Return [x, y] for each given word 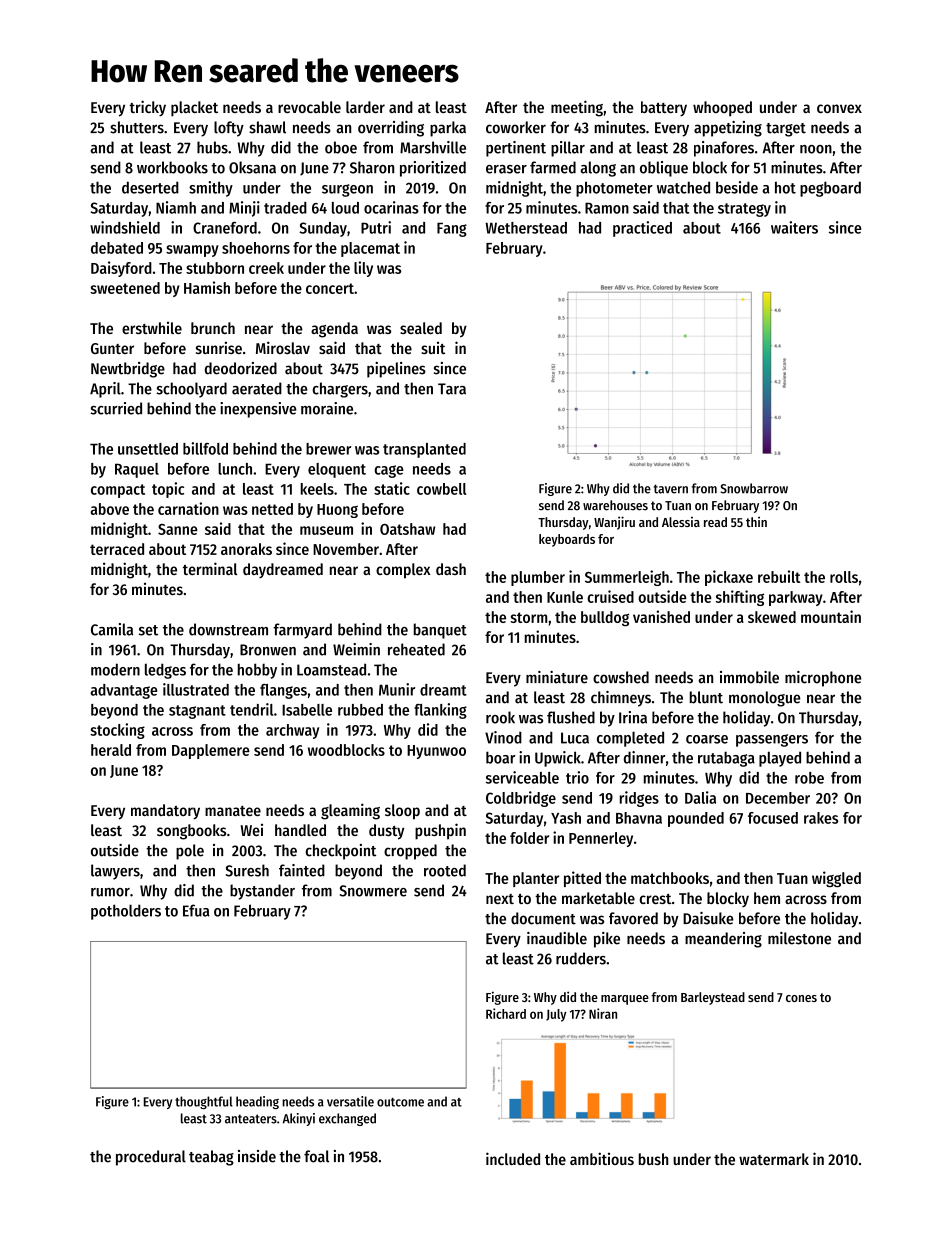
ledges [165, 671]
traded [285, 208]
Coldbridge [521, 799]
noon [816, 149]
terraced [117, 549]
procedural [151, 1158]
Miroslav [283, 347]
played [780, 759]
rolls [844, 577]
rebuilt [779, 576]
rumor [110, 892]
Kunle [565, 597]
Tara [452, 389]
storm [529, 617]
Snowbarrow [754, 488]
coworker [516, 127]
